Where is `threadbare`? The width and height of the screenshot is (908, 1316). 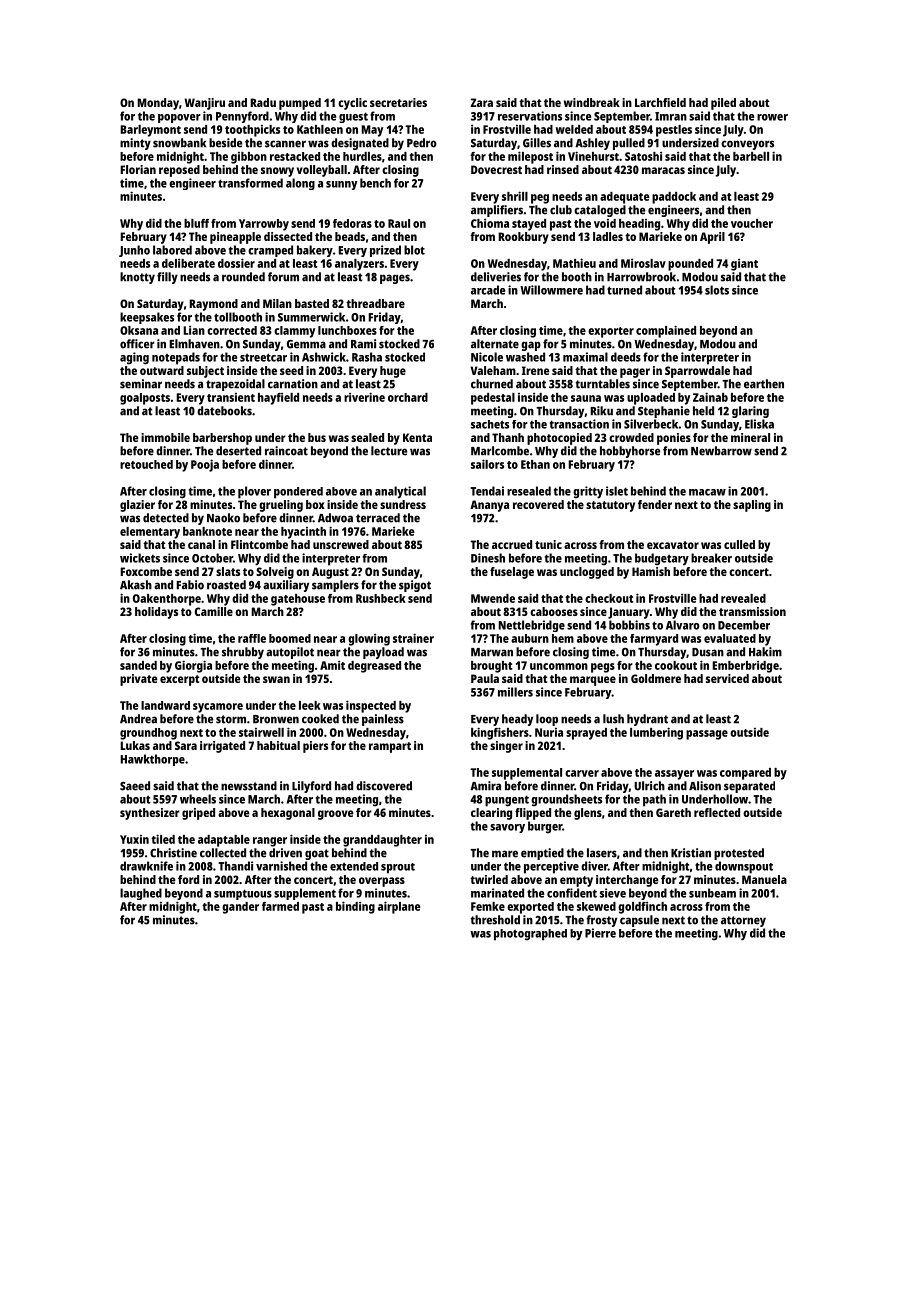
threadbare is located at coordinates (375, 303).
